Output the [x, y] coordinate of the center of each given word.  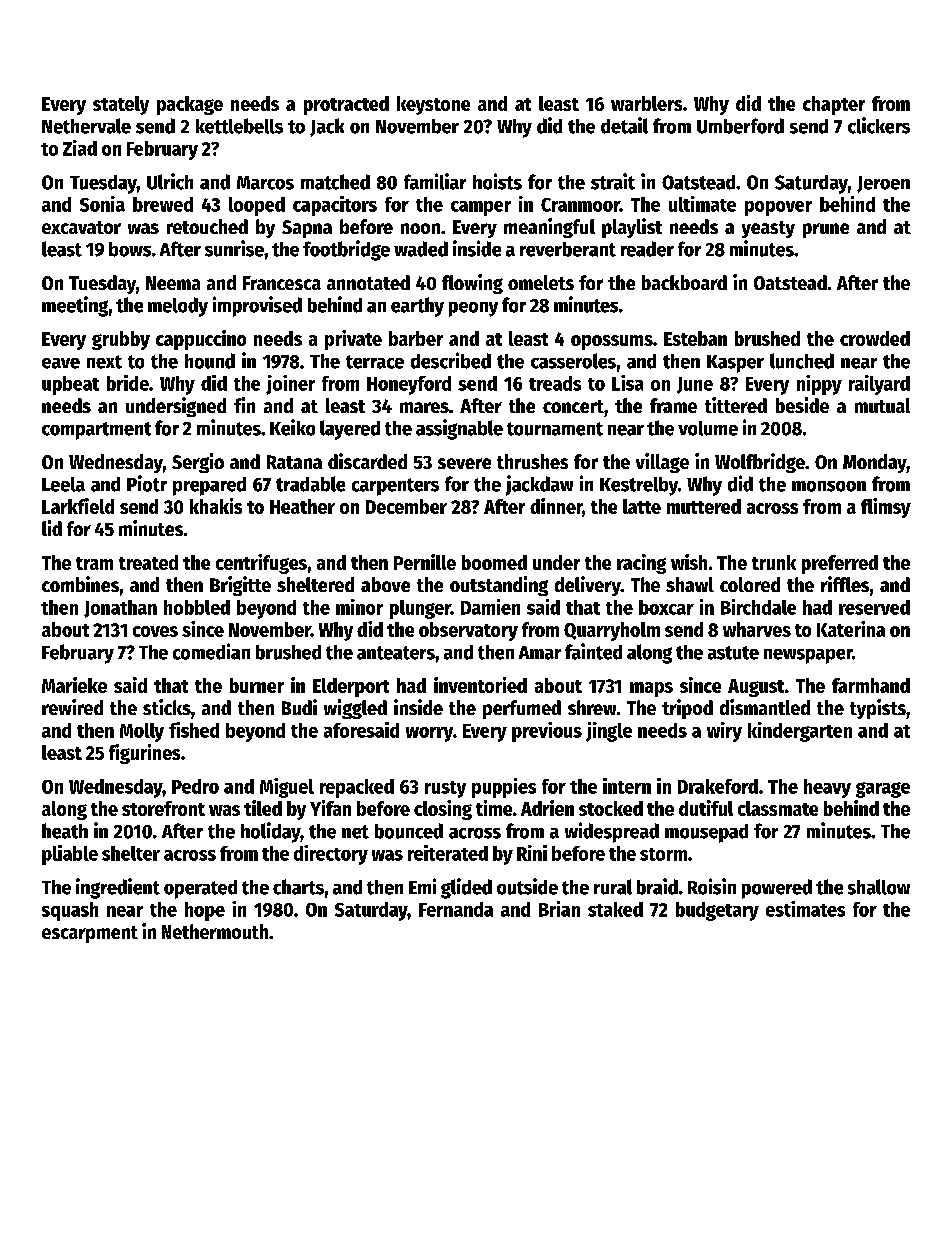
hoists [497, 181]
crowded [875, 338]
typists [878, 709]
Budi [299, 707]
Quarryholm [612, 631]
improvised [257, 306]
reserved [874, 607]
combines [80, 584]
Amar [540, 653]
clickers [879, 125]
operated [200, 889]
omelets [541, 282]
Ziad [80, 148]
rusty [445, 789]
